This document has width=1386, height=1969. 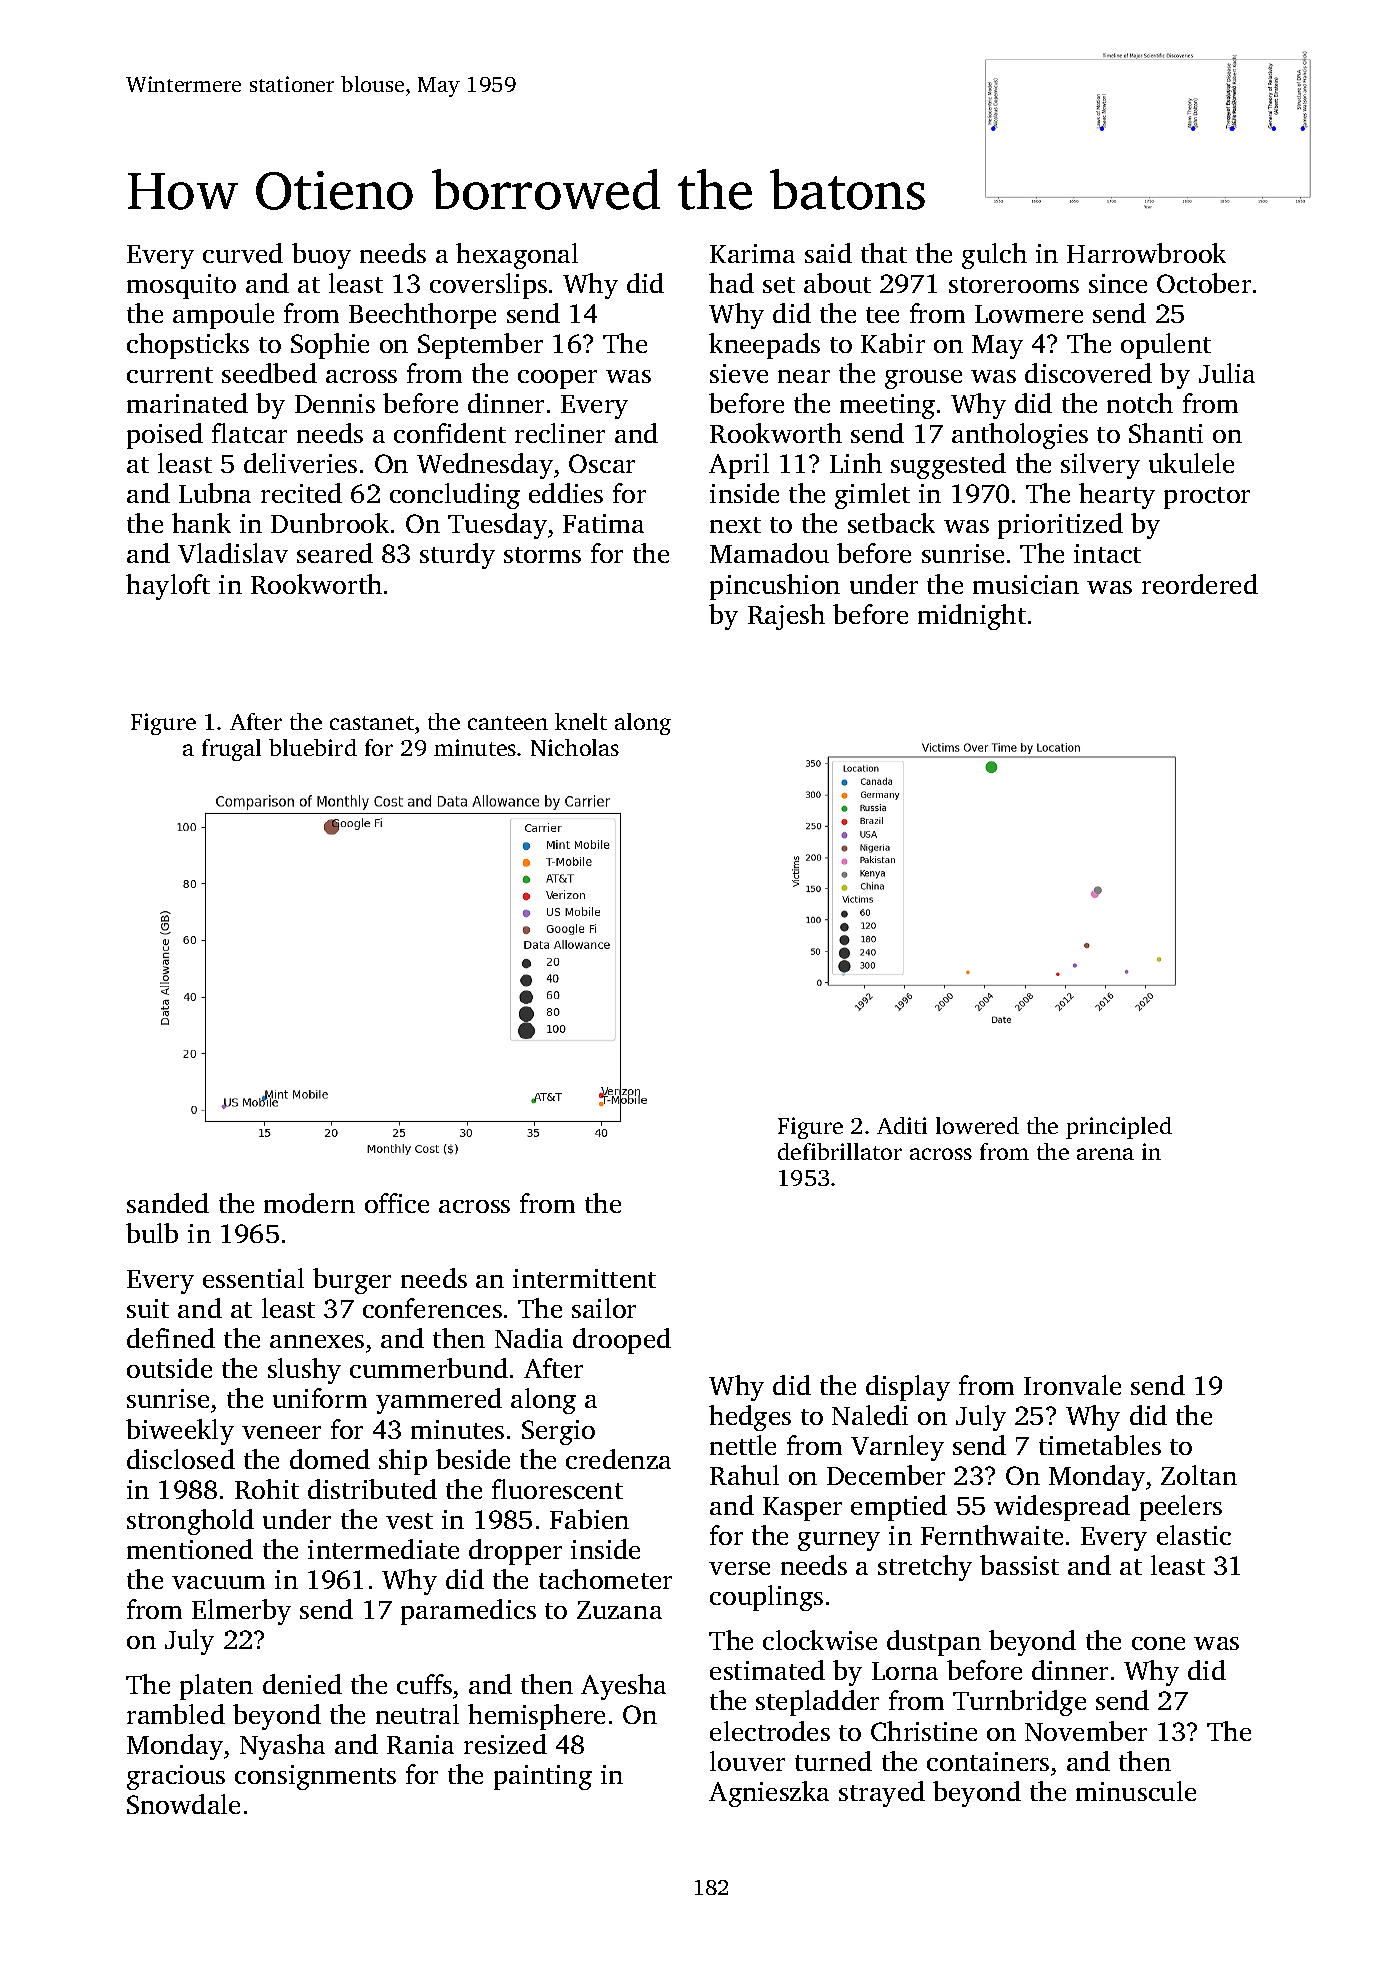 I want to click on verse, so click(x=739, y=1568).
